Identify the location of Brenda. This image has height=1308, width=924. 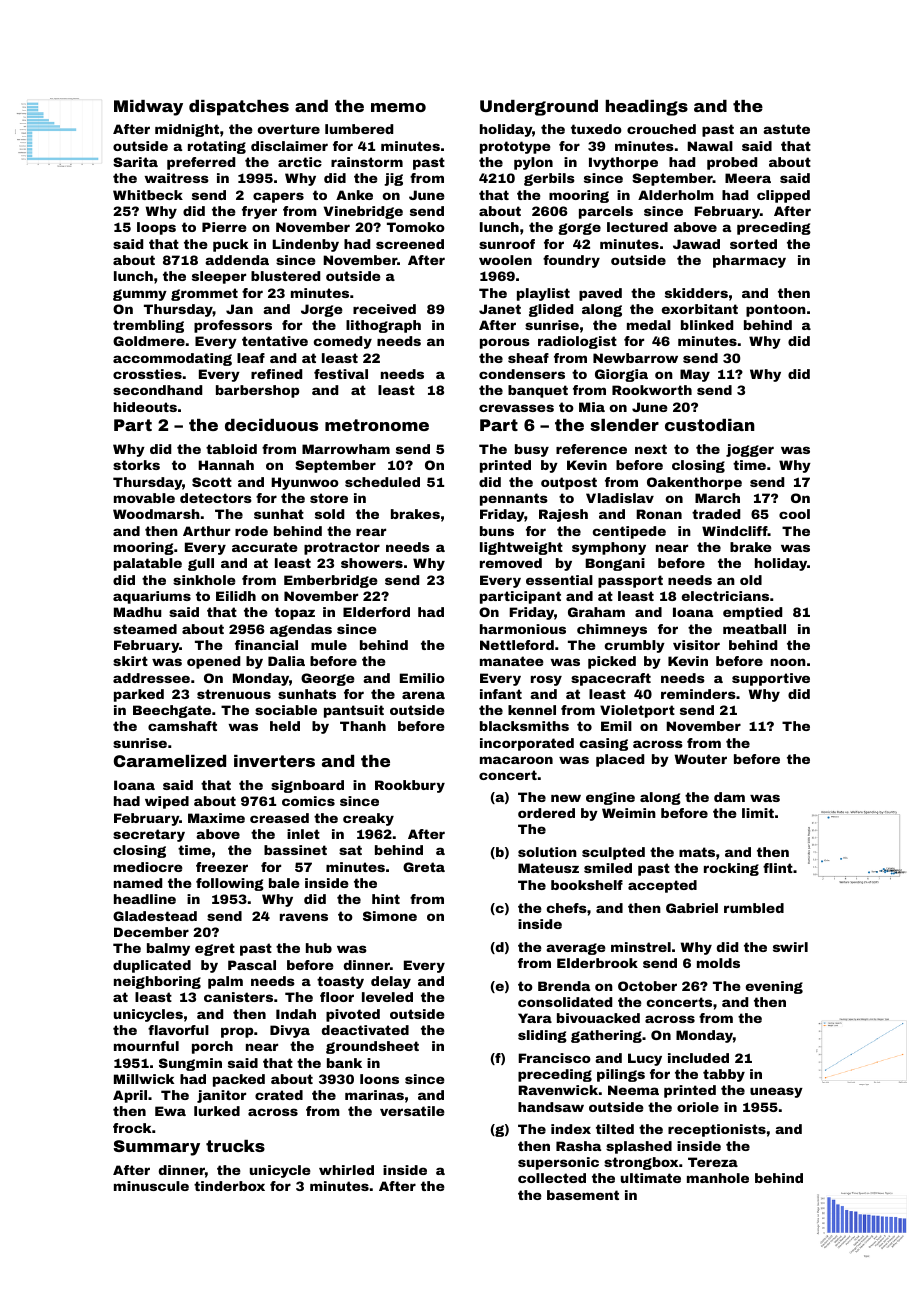
(564, 986).
